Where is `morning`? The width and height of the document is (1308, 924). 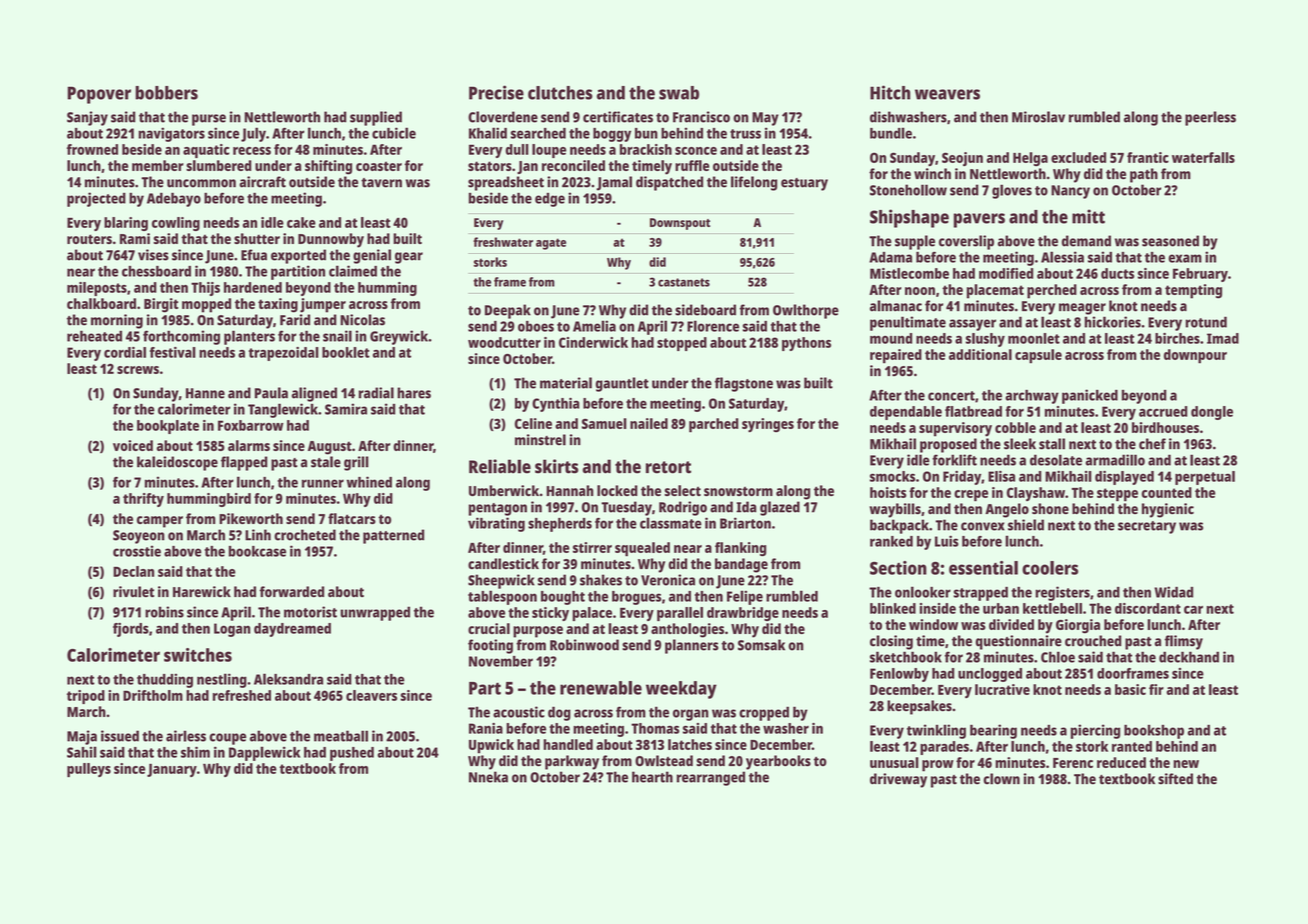 morning is located at coordinates (117, 321).
